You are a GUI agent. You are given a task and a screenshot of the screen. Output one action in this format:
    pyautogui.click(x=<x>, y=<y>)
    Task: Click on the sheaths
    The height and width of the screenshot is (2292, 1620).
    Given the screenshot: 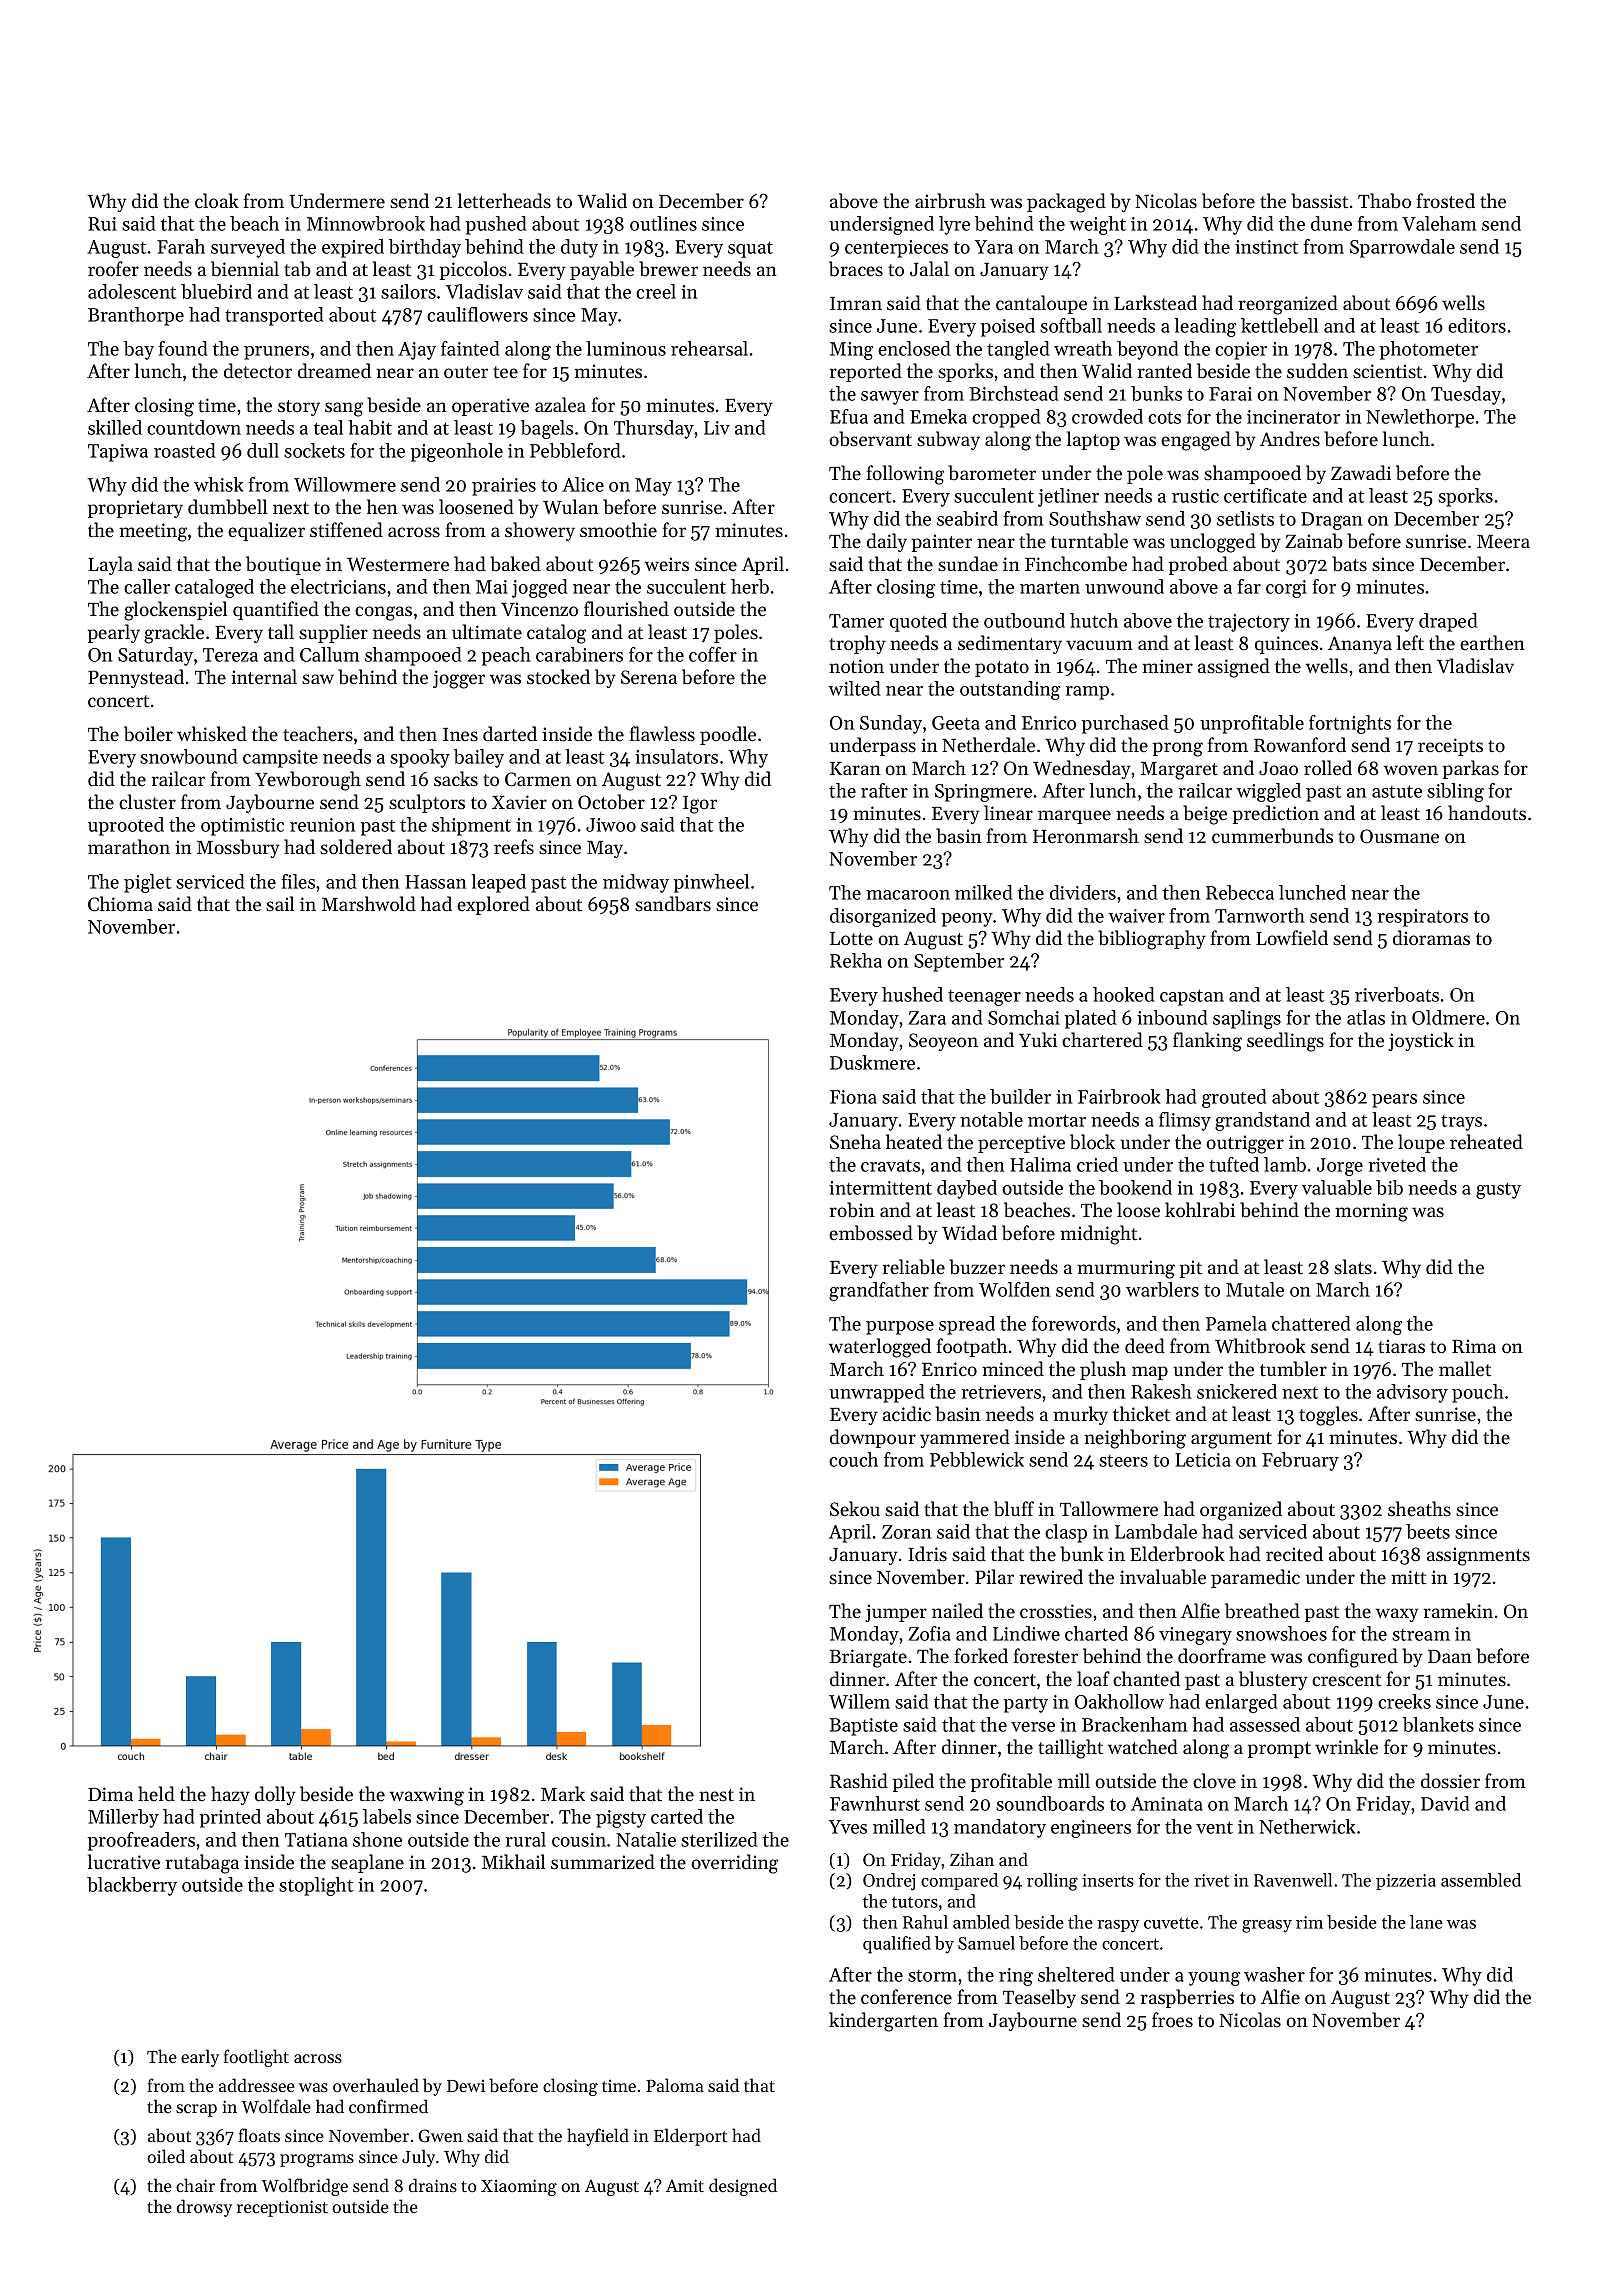 What is the action you would take?
    pyautogui.click(x=1419, y=1509)
